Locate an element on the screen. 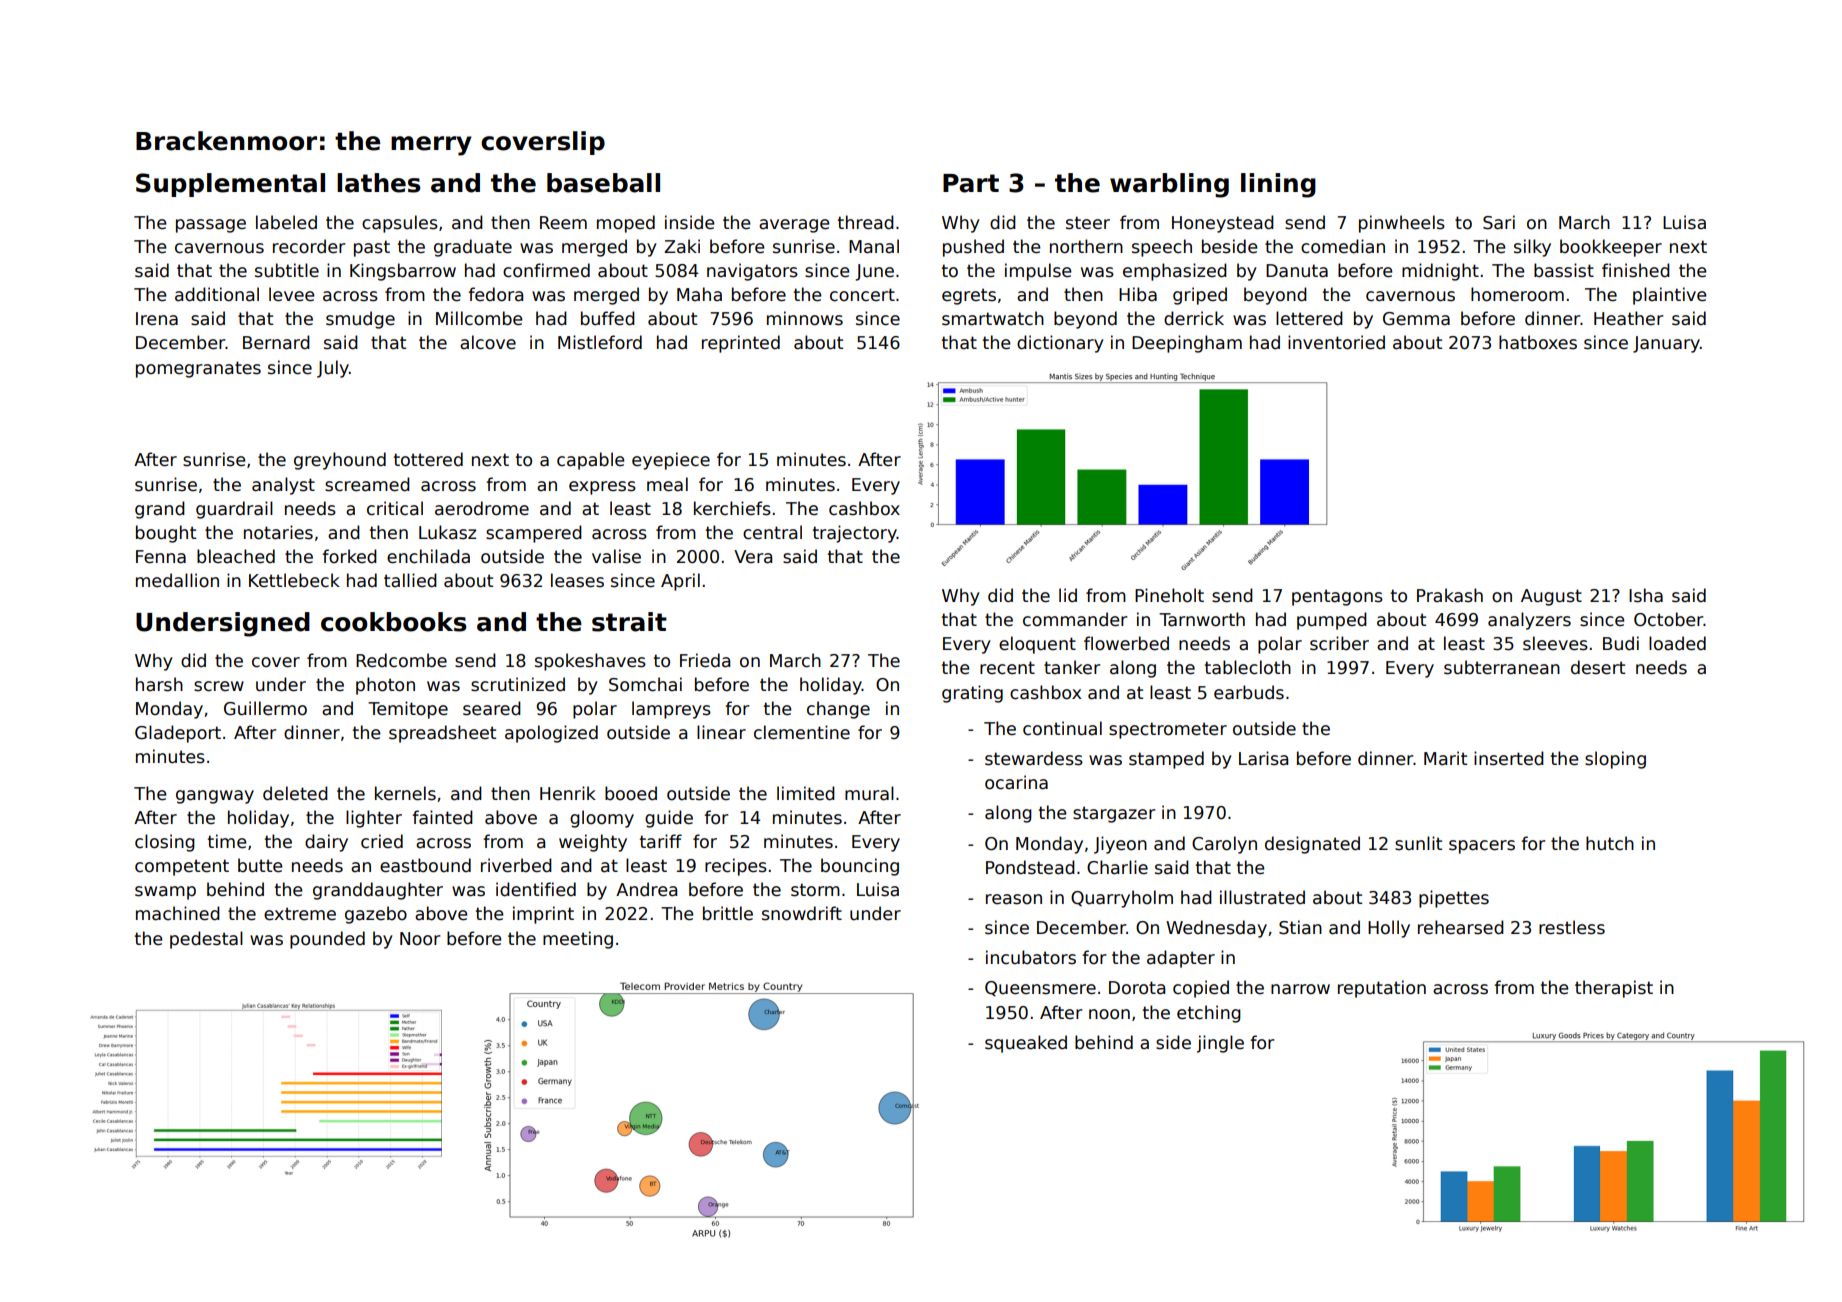  dairy is located at coordinates (326, 843).
